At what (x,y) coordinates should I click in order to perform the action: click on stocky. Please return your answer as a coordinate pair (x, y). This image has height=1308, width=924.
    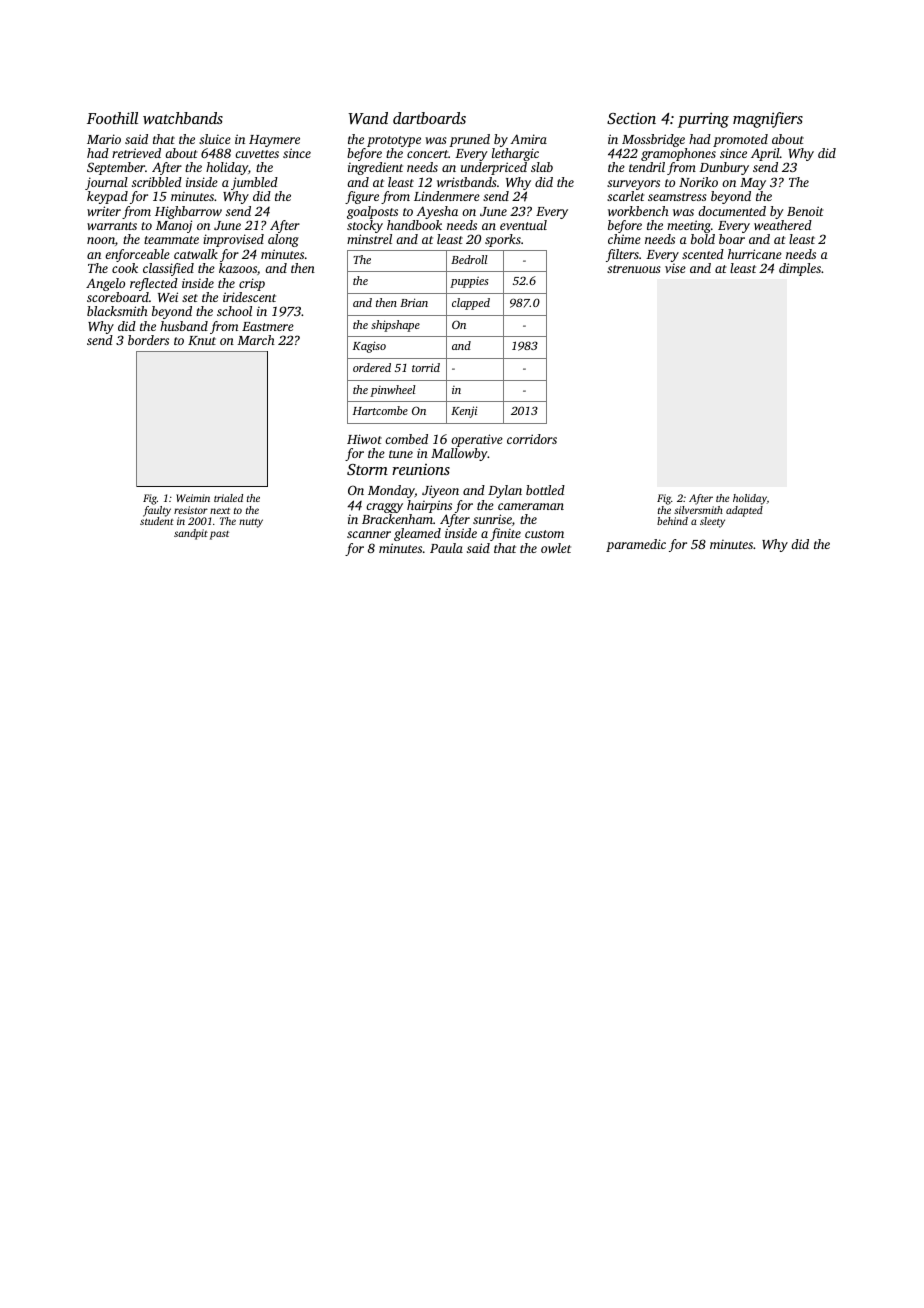
    Looking at the image, I should click on (365, 227).
